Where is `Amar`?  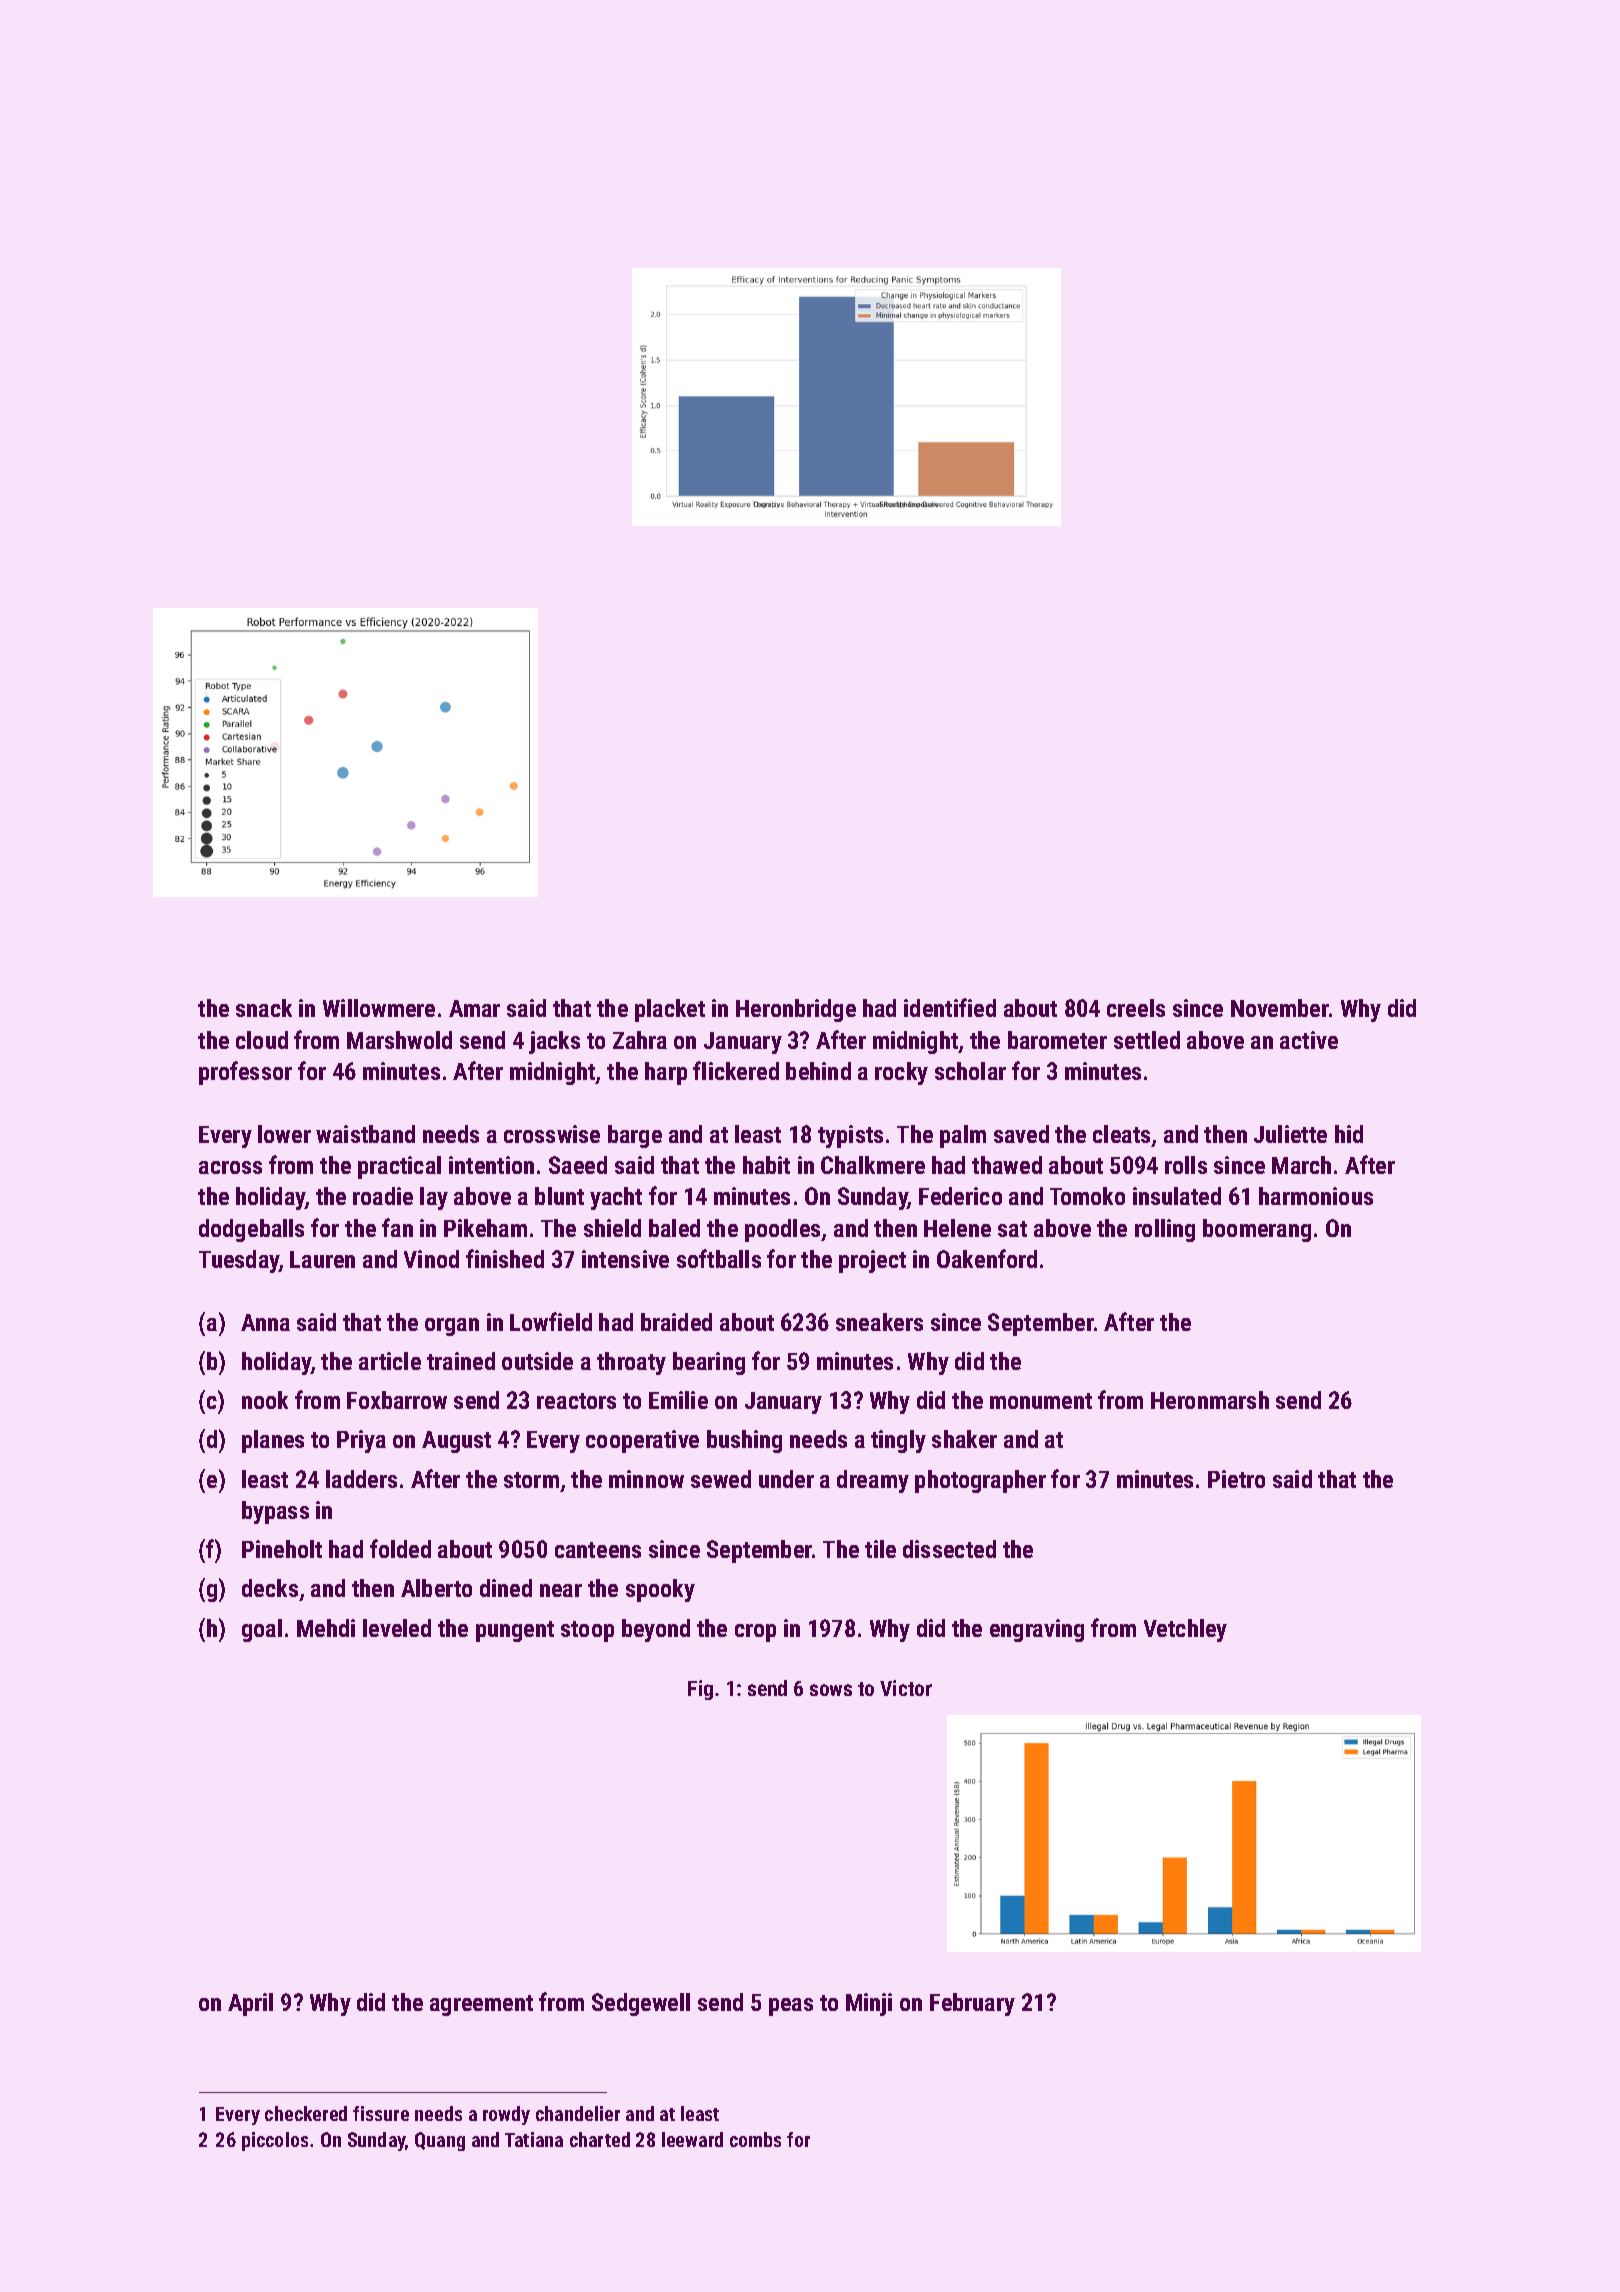 Amar is located at coordinates (474, 1008).
